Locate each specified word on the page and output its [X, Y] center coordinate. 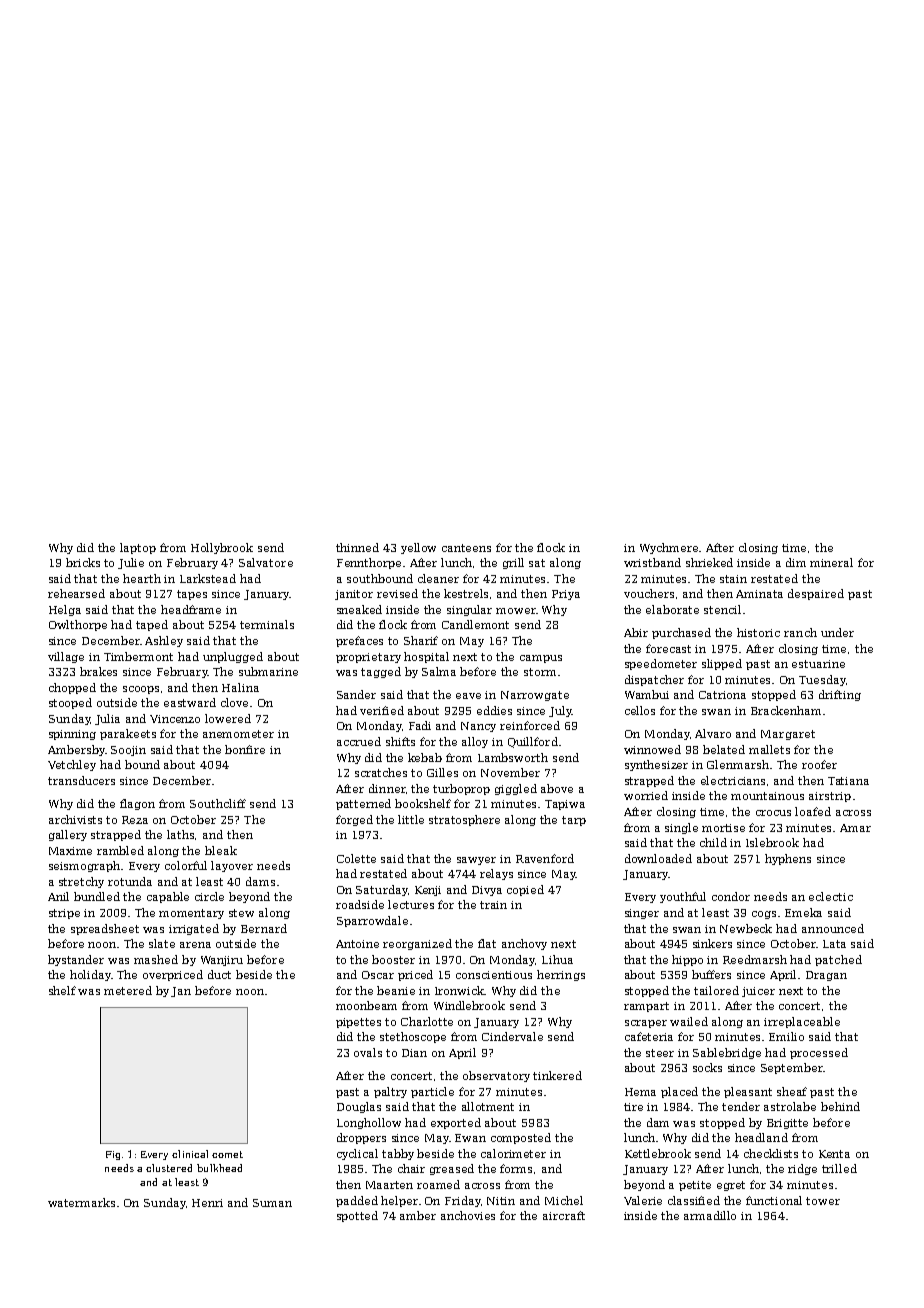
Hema [640, 1092]
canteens [466, 548]
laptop [138, 548]
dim [796, 562]
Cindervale [512, 1036]
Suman [272, 1203]
